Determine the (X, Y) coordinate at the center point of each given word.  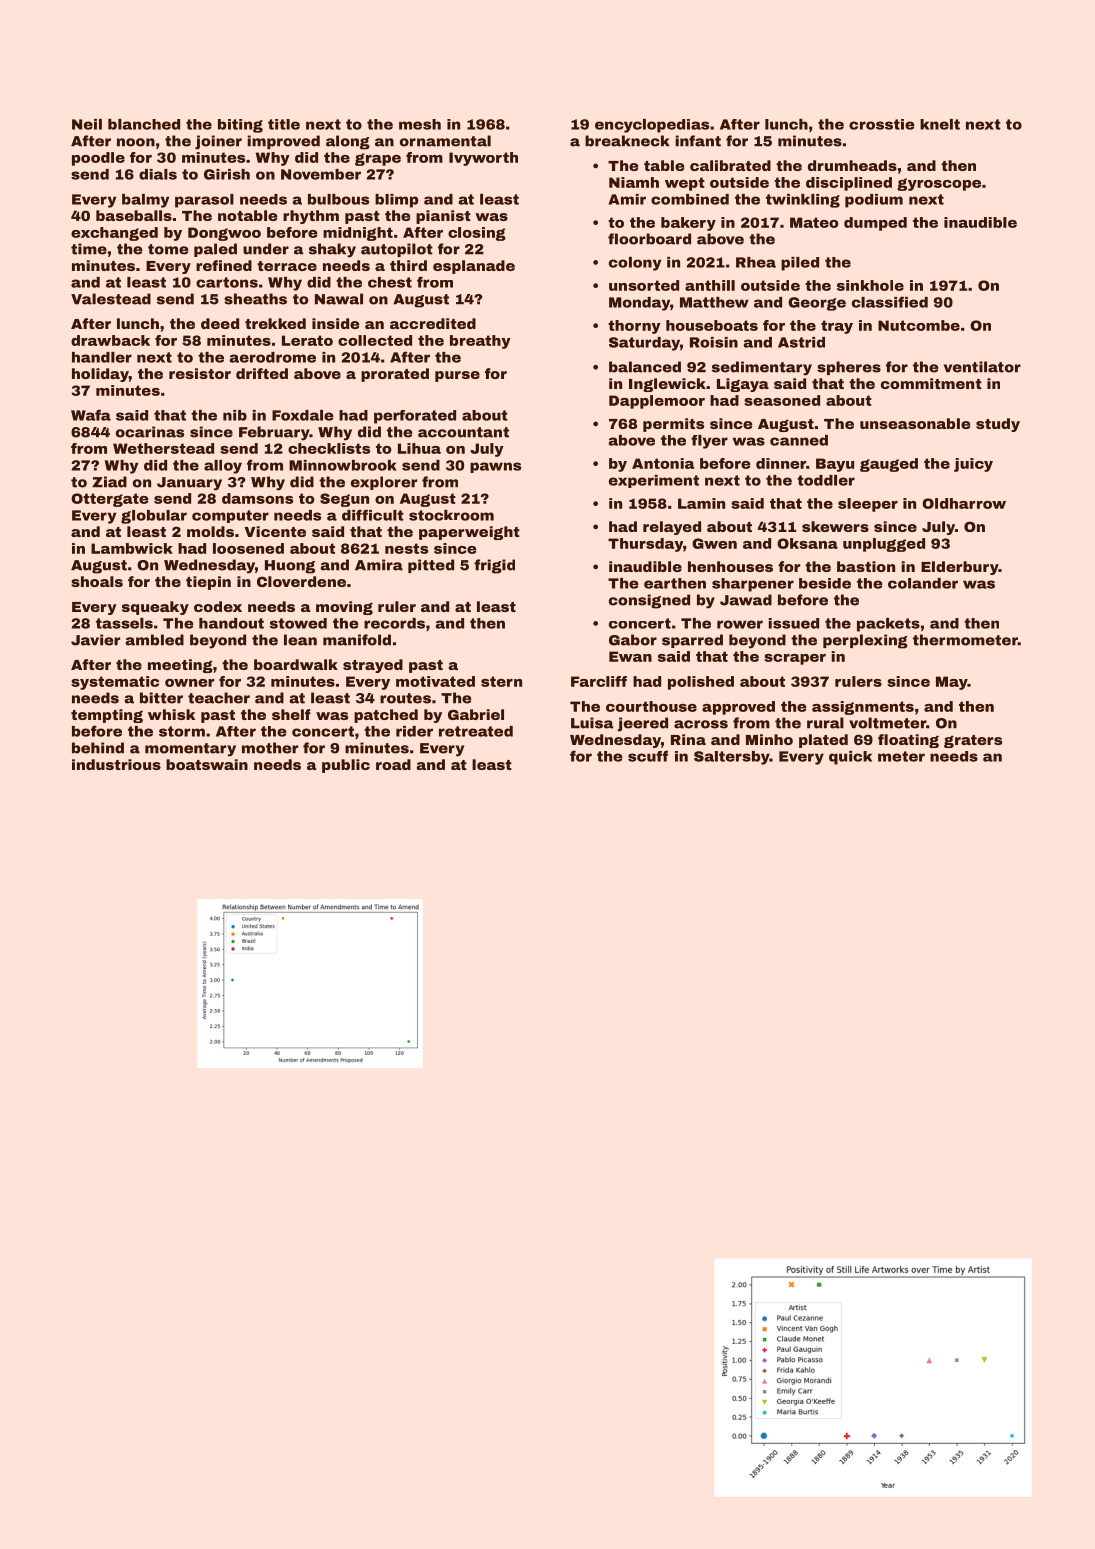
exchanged (114, 234)
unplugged (884, 545)
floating (908, 741)
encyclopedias (652, 126)
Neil (87, 124)
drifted (262, 373)
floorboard (649, 239)
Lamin (701, 503)
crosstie (882, 124)
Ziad (109, 482)
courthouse (651, 706)
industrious (116, 764)
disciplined (849, 184)
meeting (180, 666)
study (998, 425)
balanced (645, 367)
